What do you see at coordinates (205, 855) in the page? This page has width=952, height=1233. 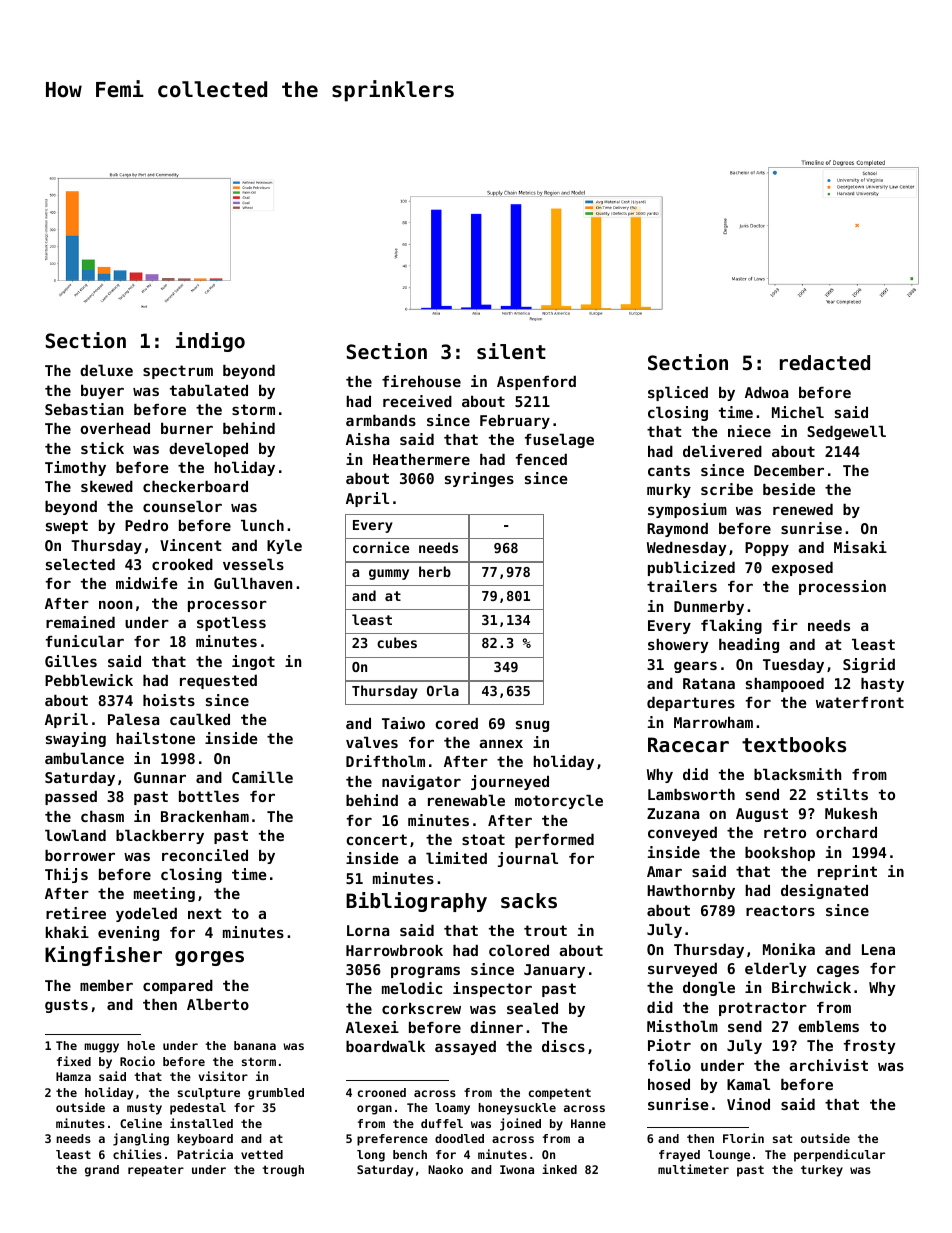 I see `reconciled` at bounding box center [205, 855].
